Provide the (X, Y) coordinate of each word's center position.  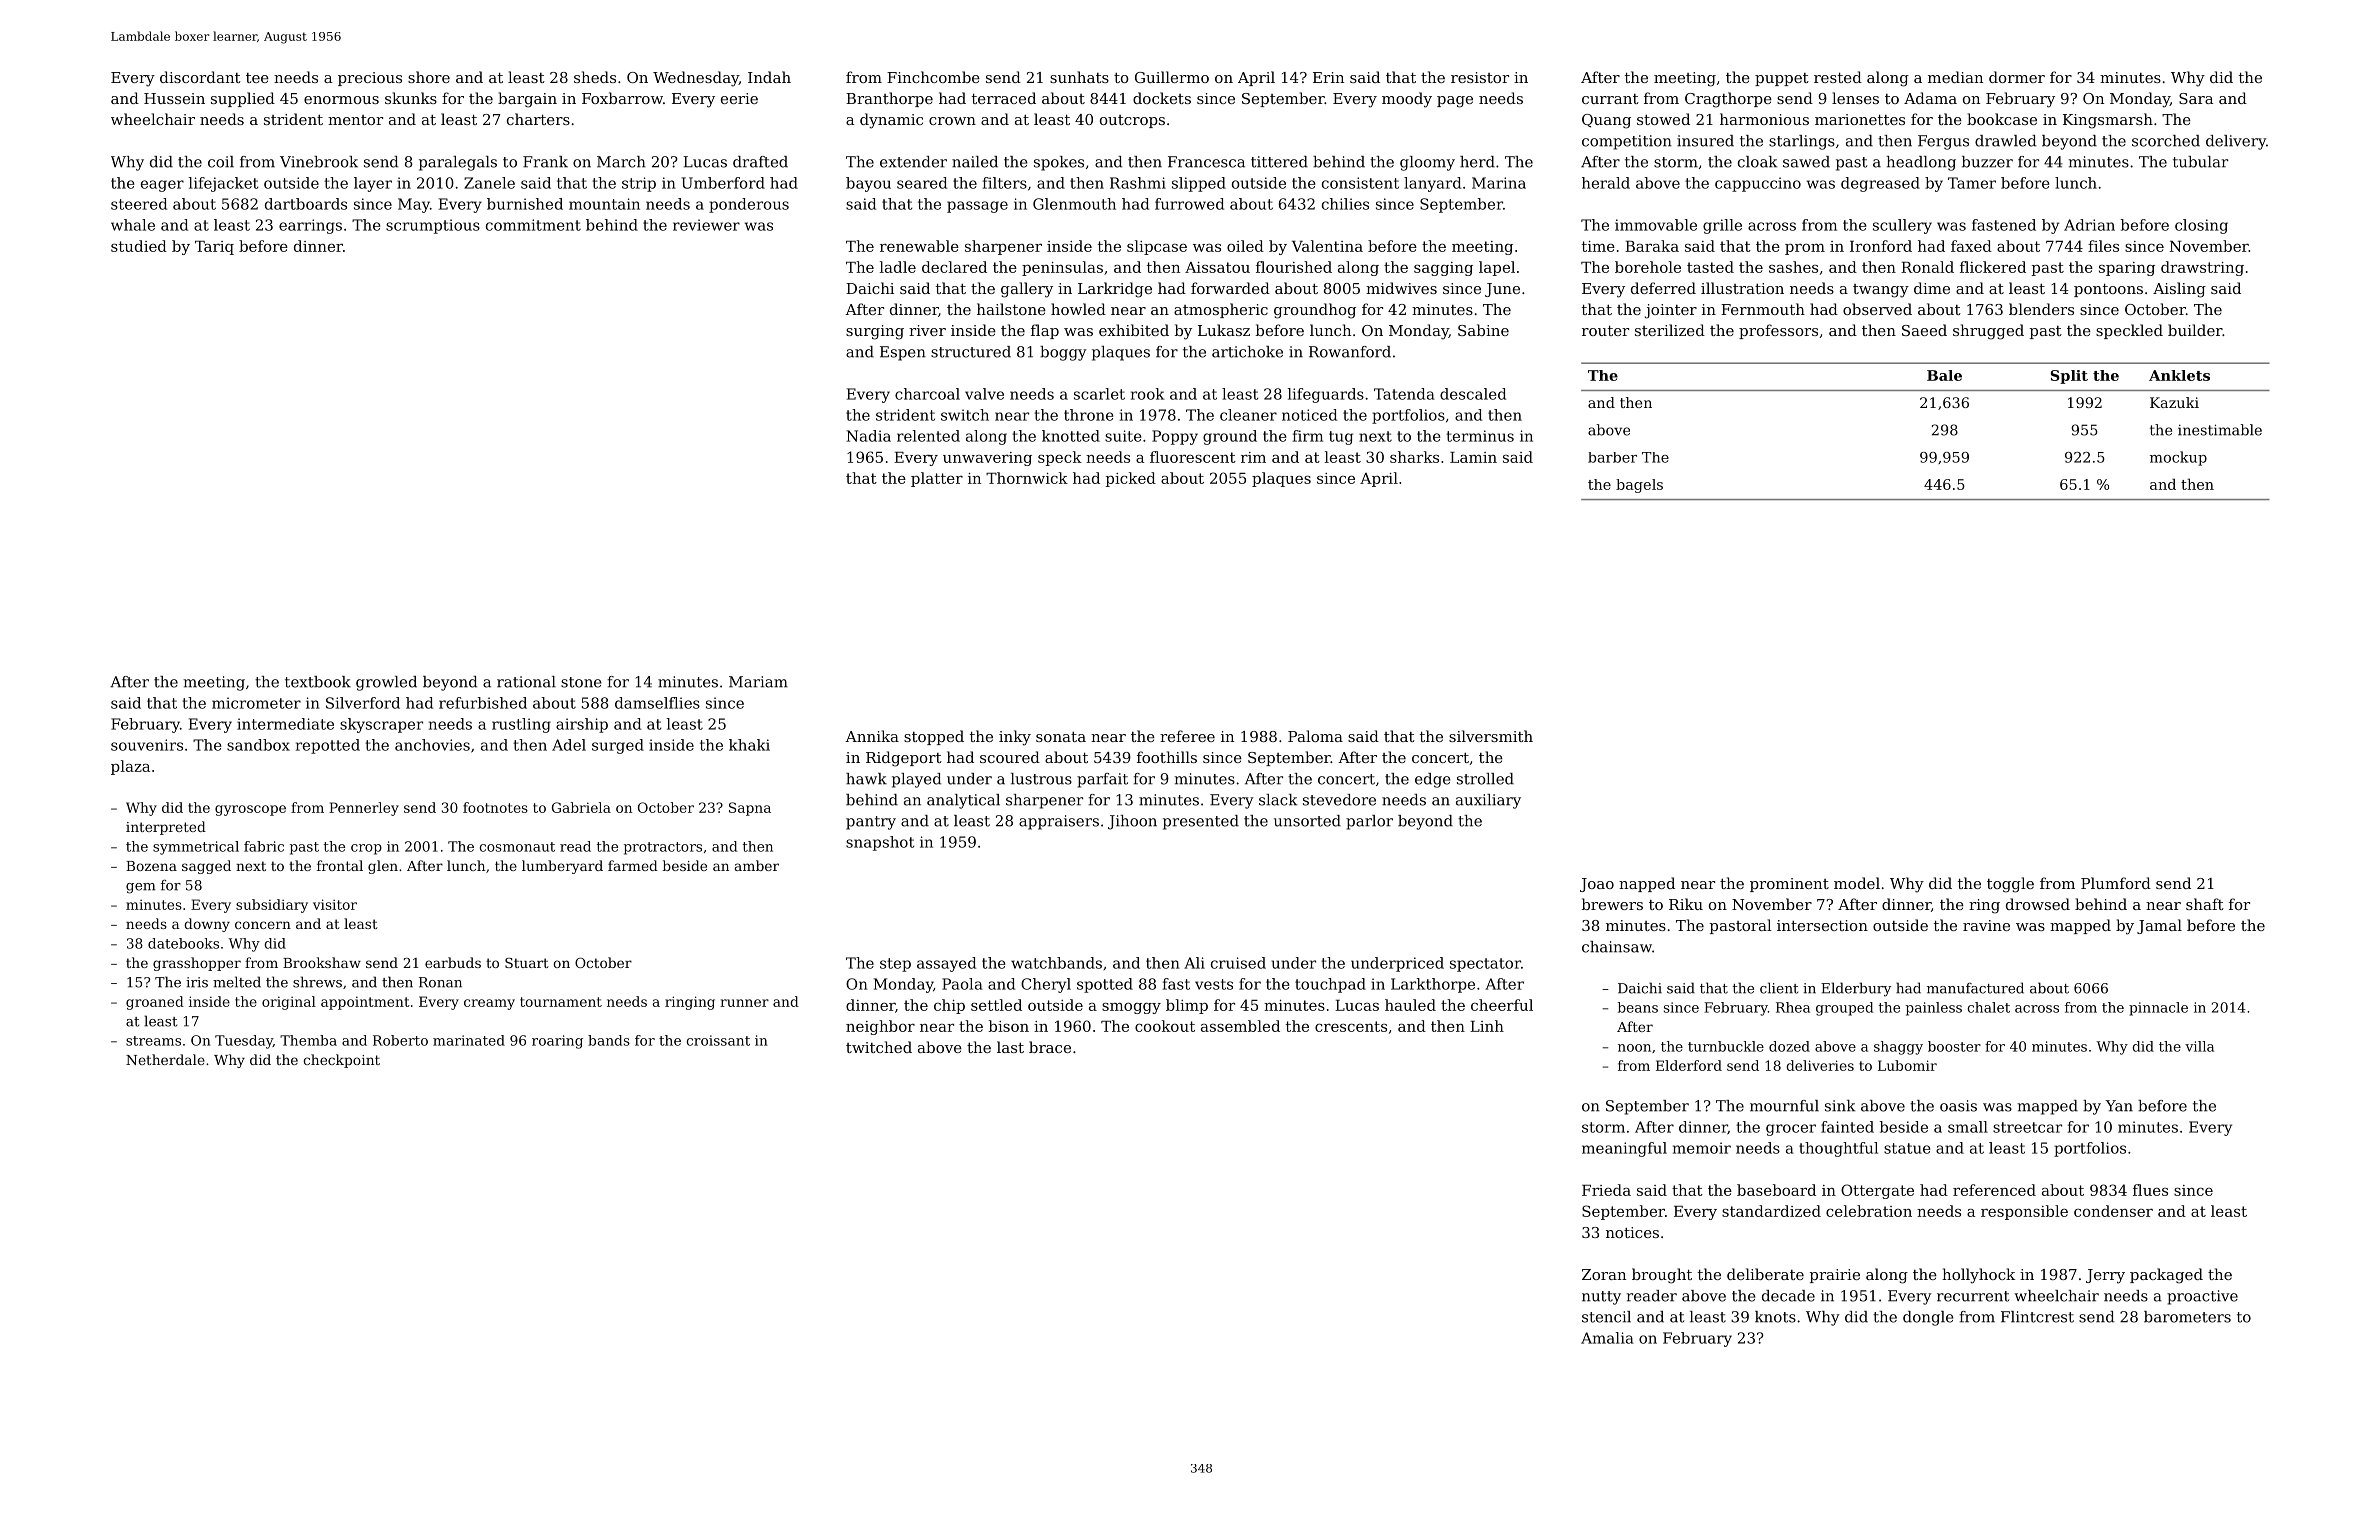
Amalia (1607, 1338)
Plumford (2116, 883)
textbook (318, 682)
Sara (2196, 98)
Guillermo (1172, 77)
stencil (1606, 1317)
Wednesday (696, 79)
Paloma (1315, 736)
